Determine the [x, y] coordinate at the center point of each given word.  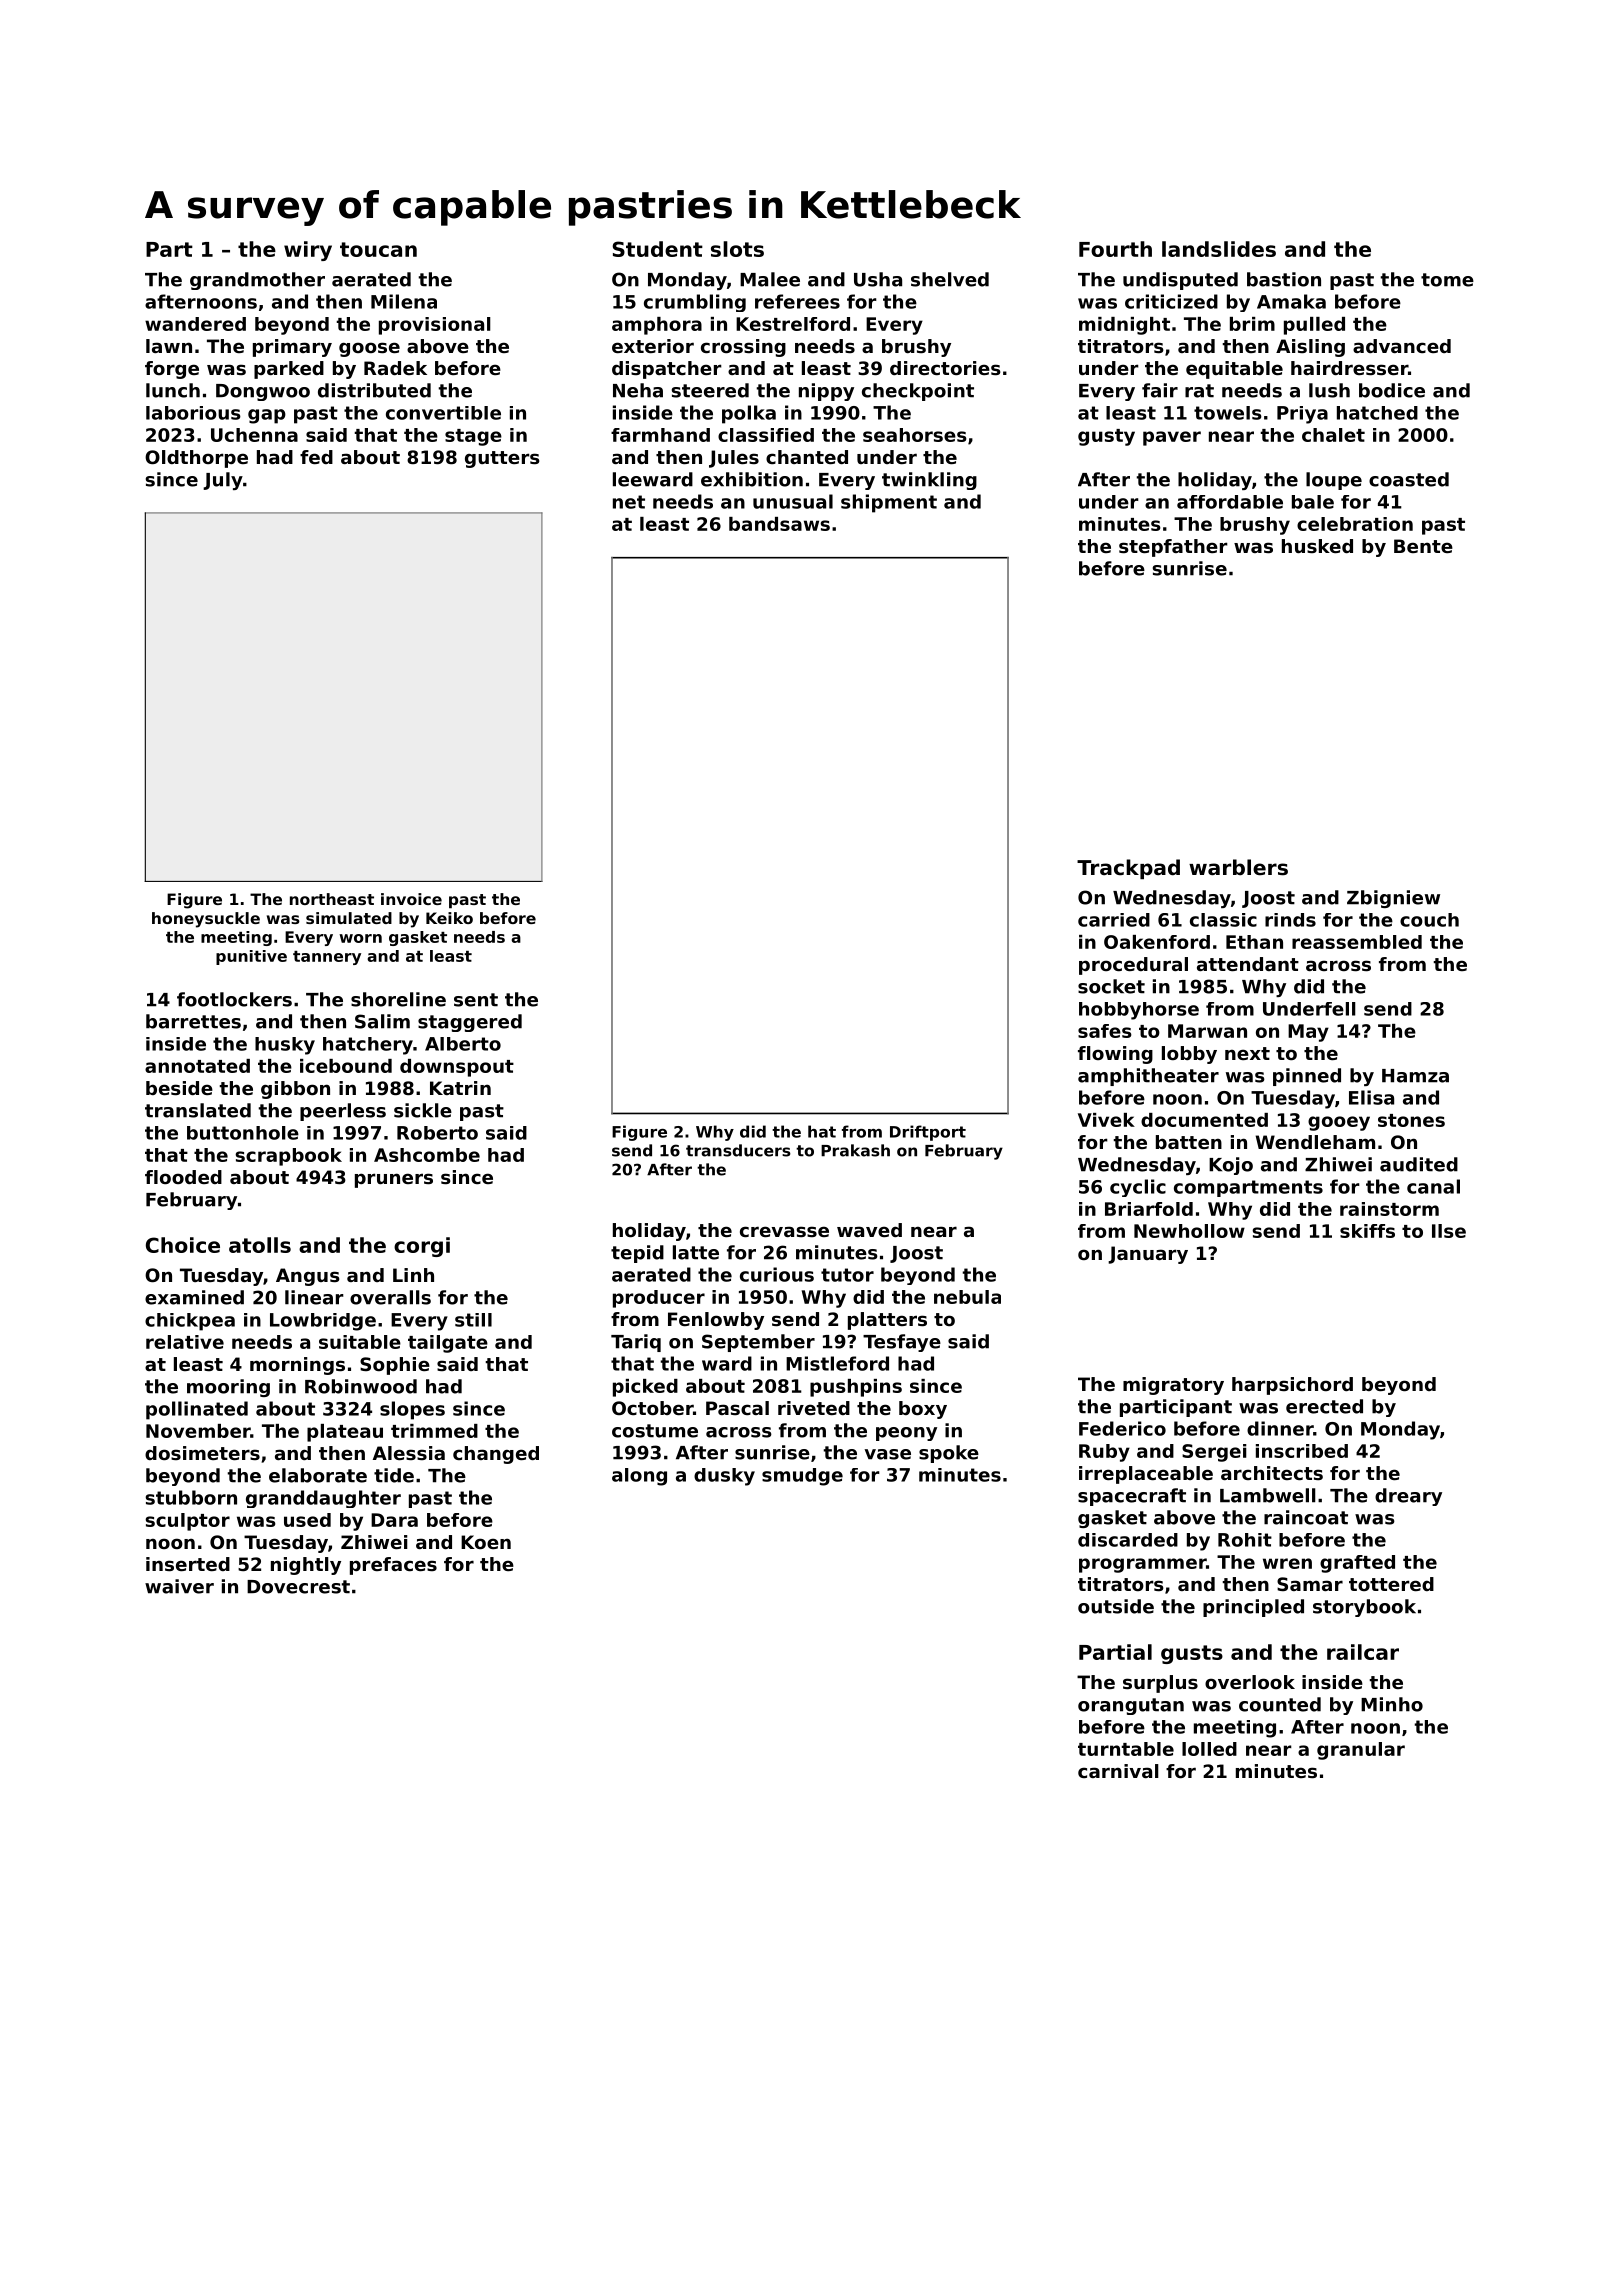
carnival [1118, 1771]
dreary [1408, 1497]
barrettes [193, 1021]
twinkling [929, 481]
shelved [950, 279]
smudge [802, 1477]
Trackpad [1128, 869]
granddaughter [323, 1499]
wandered [195, 324]
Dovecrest [298, 1587]
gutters [502, 459]
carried [1114, 920]
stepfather [1173, 548]
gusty [1106, 437]
